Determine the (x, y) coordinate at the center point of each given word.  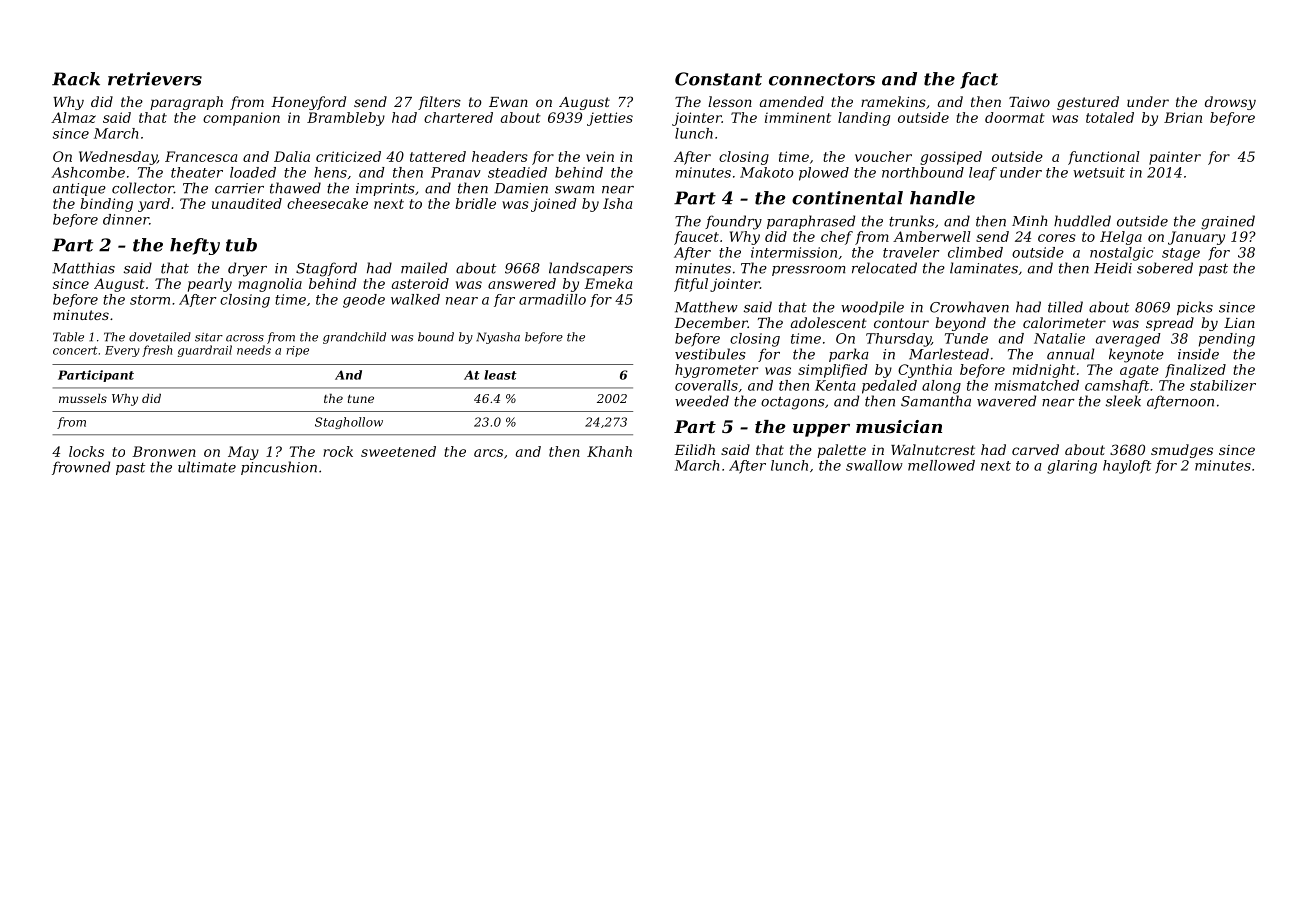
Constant (718, 79)
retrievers (155, 79)
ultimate (207, 467)
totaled (1110, 117)
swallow (874, 465)
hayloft (1127, 467)
